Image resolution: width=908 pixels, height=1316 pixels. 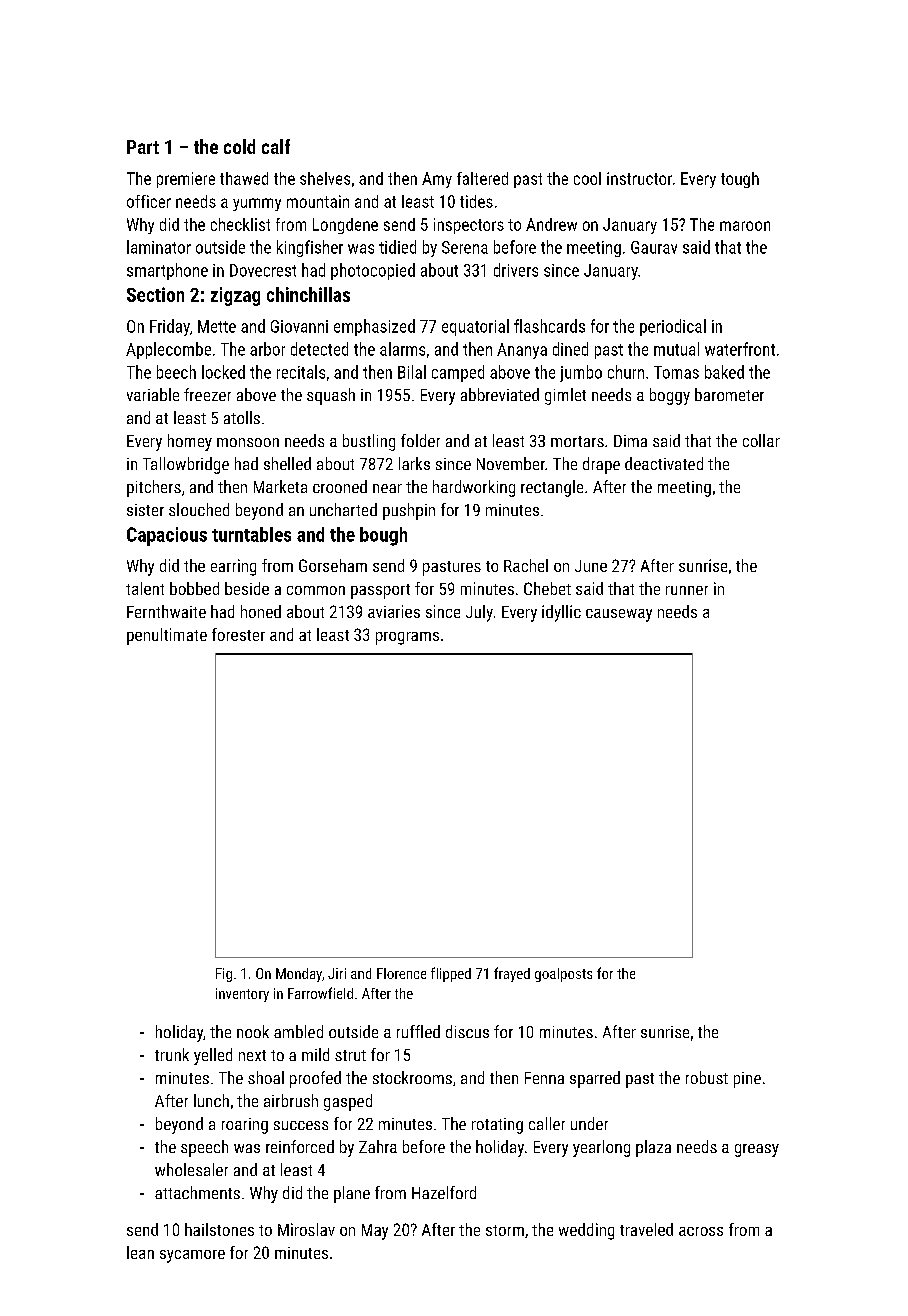 I want to click on May, so click(x=375, y=1232).
